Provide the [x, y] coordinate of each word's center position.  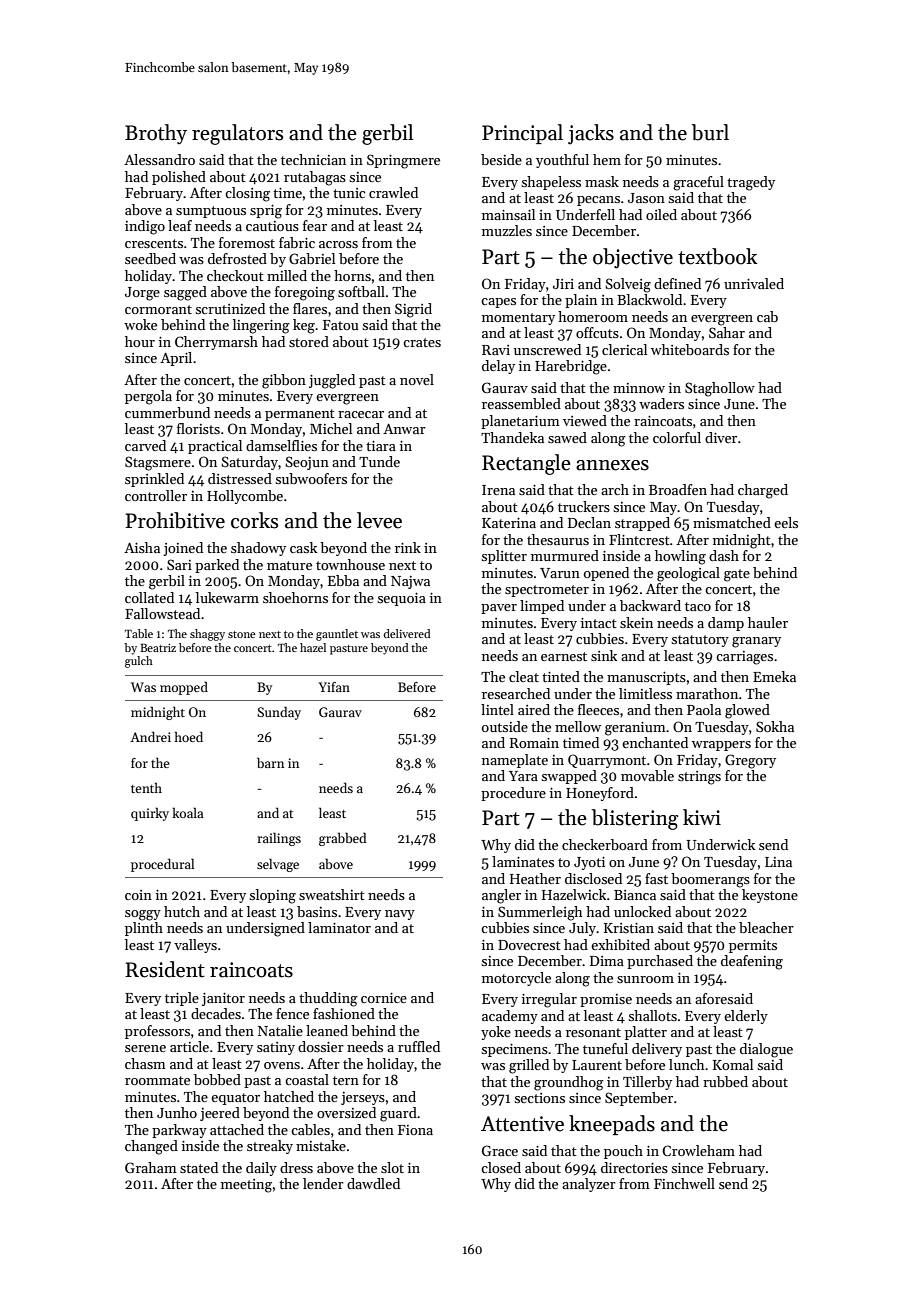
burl [710, 132]
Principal [522, 134]
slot [392, 1167]
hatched [289, 1096]
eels [786, 522]
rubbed [725, 1081]
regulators [237, 134]
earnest [564, 656]
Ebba [343, 580]
